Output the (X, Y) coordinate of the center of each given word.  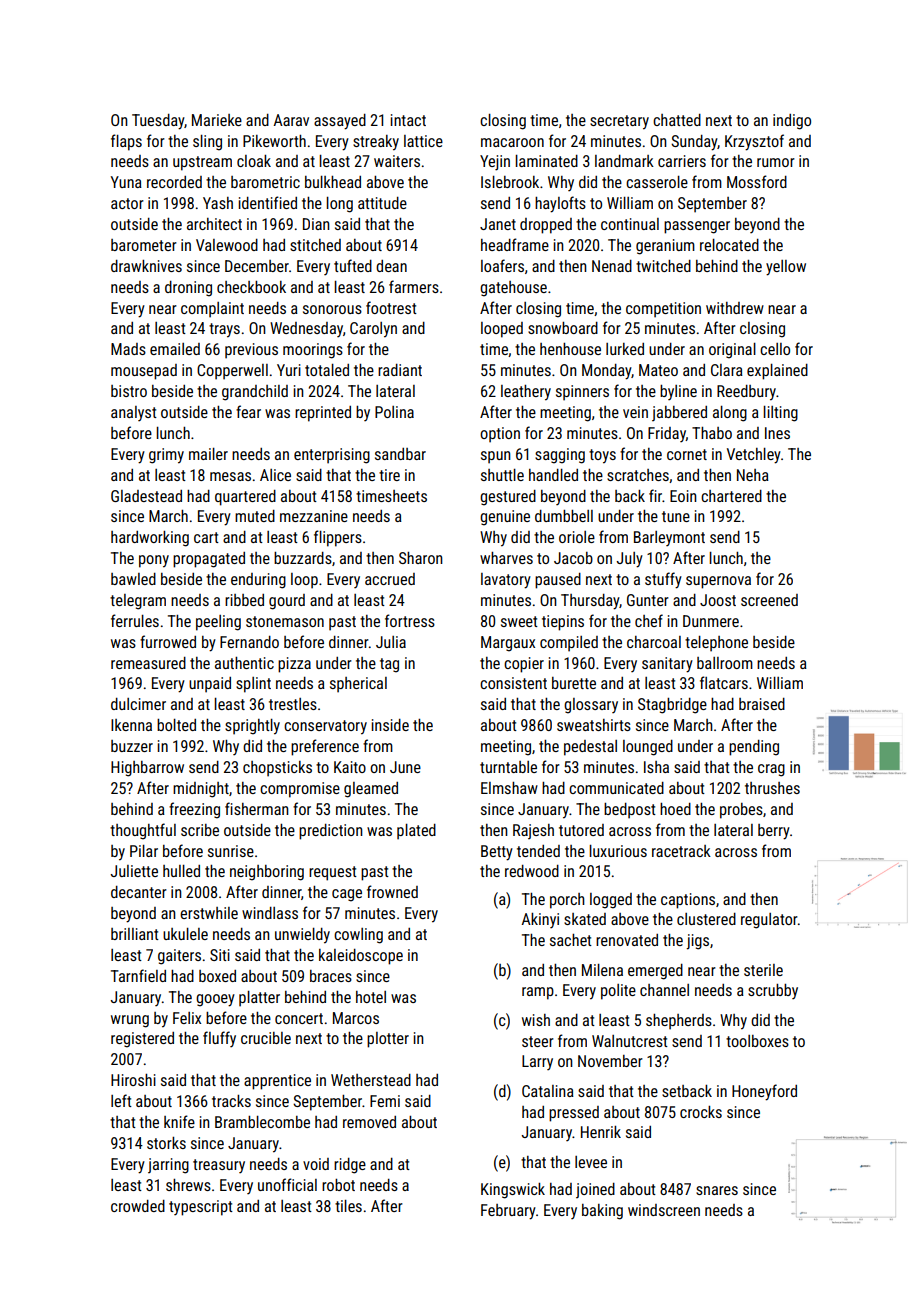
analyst (134, 413)
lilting (780, 414)
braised (762, 704)
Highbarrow (147, 769)
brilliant (135, 934)
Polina (394, 412)
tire (389, 475)
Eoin (683, 496)
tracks (231, 1101)
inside (390, 725)
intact (408, 120)
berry (774, 832)
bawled (133, 579)
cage (347, 895)
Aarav (291, 120)
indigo (792, 122)
